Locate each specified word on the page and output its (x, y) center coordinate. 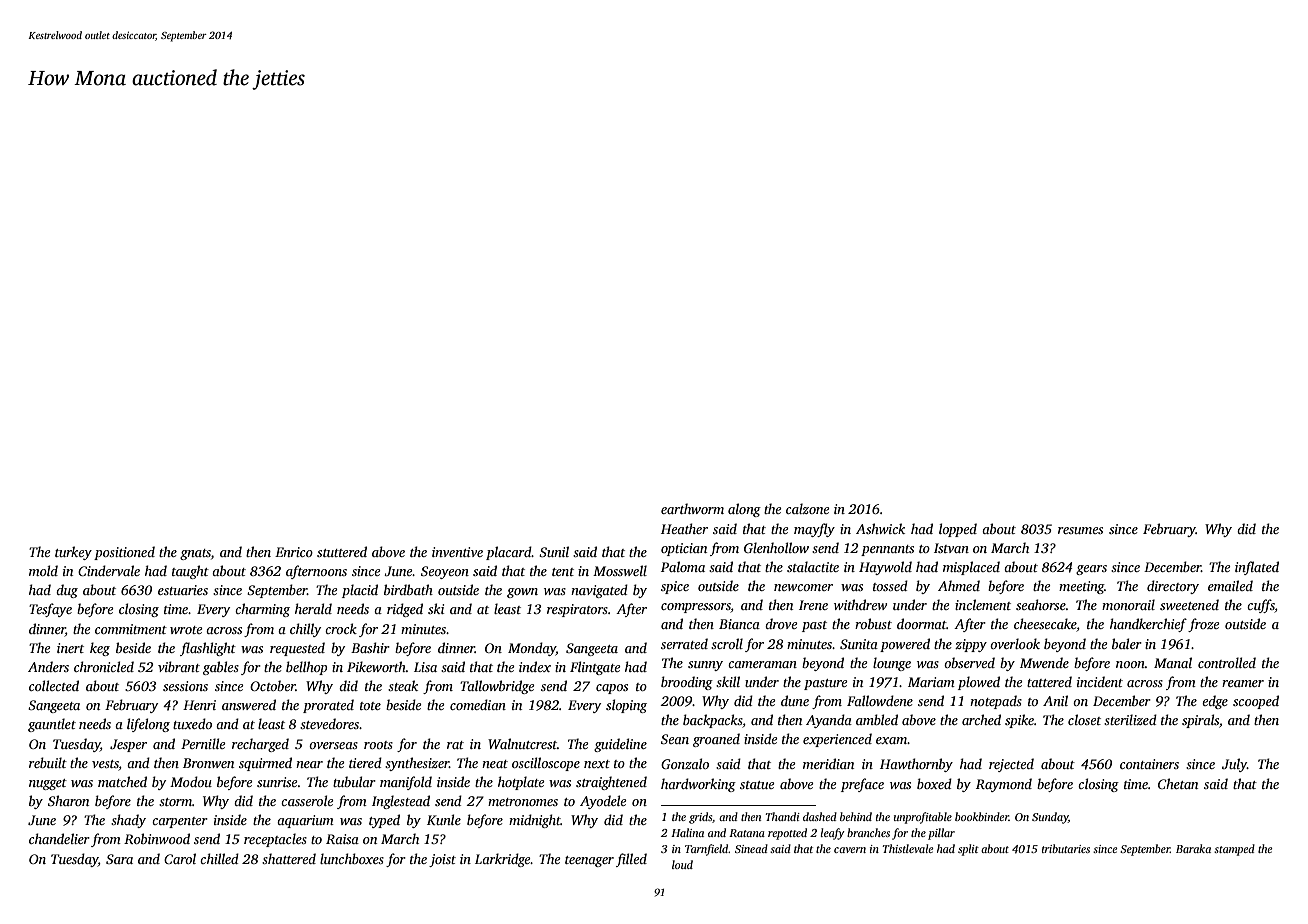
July (1234, 765)
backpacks (713, 721)
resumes (1080, 530)
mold (43, 570)
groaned (716, 740)
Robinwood (157, 838)
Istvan (951, 548)
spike (1019, 721)
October (273, 685)
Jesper (128, 745)
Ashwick (880, 528)
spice (675, 587)
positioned (124, 553)
